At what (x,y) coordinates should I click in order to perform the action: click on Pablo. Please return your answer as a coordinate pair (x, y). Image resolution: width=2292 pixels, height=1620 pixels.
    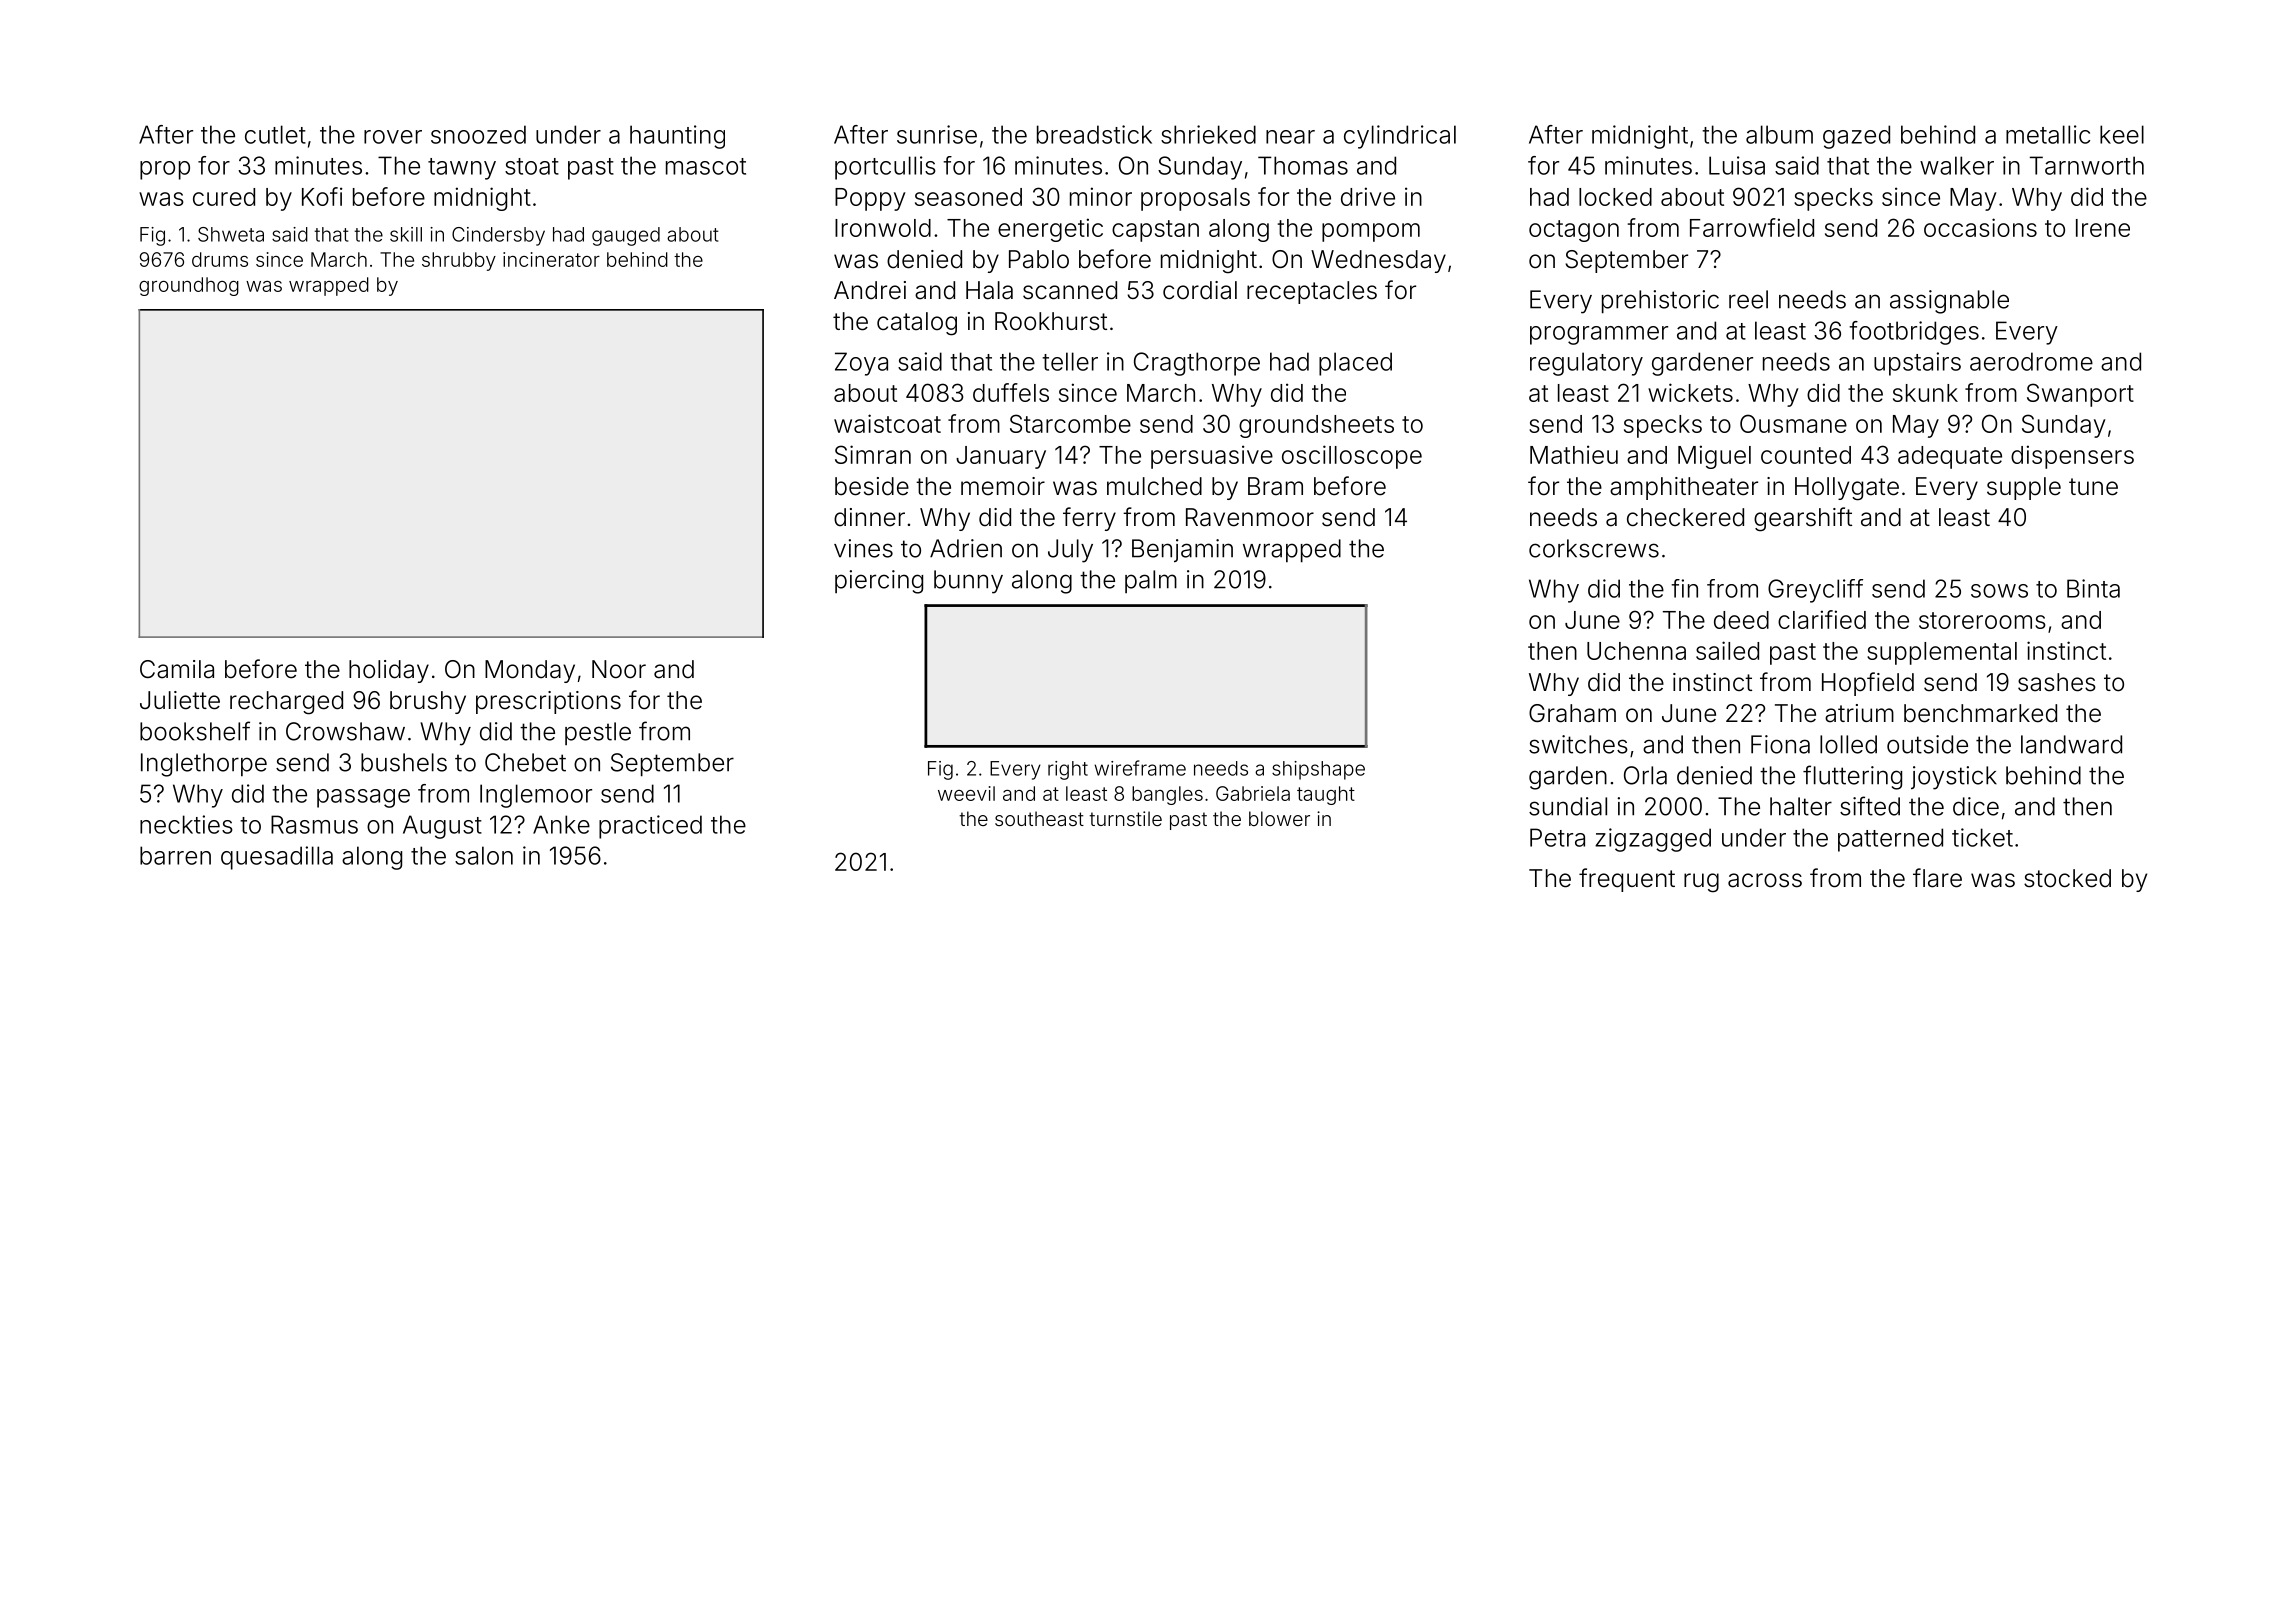
    Looking at the image, I should click on (1039, 259).
